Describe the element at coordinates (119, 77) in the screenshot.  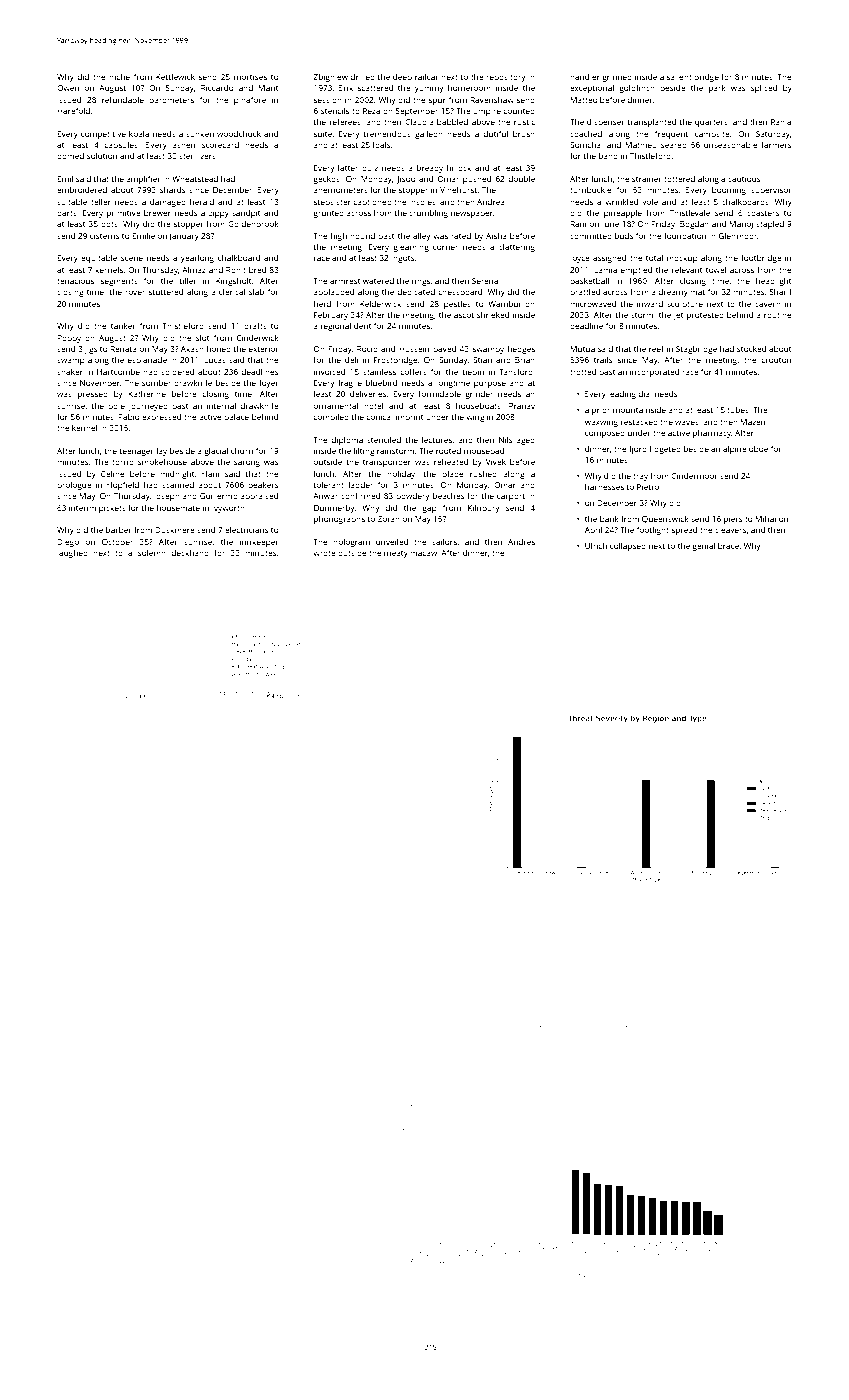
I see `niche` at that location.
